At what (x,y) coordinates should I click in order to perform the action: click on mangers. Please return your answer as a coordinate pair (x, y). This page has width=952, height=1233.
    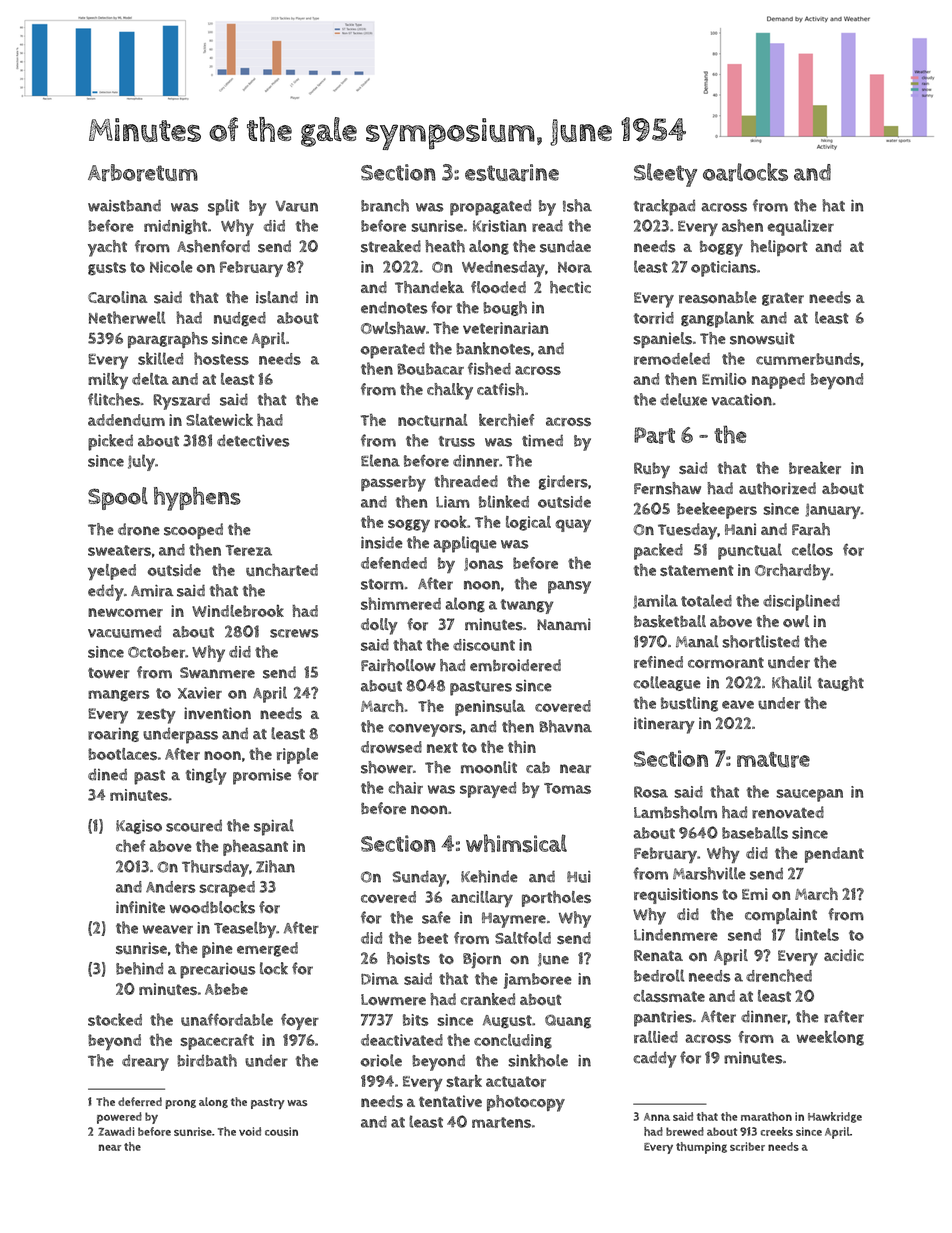
    Looking at the image, I should click on (119, 696).
